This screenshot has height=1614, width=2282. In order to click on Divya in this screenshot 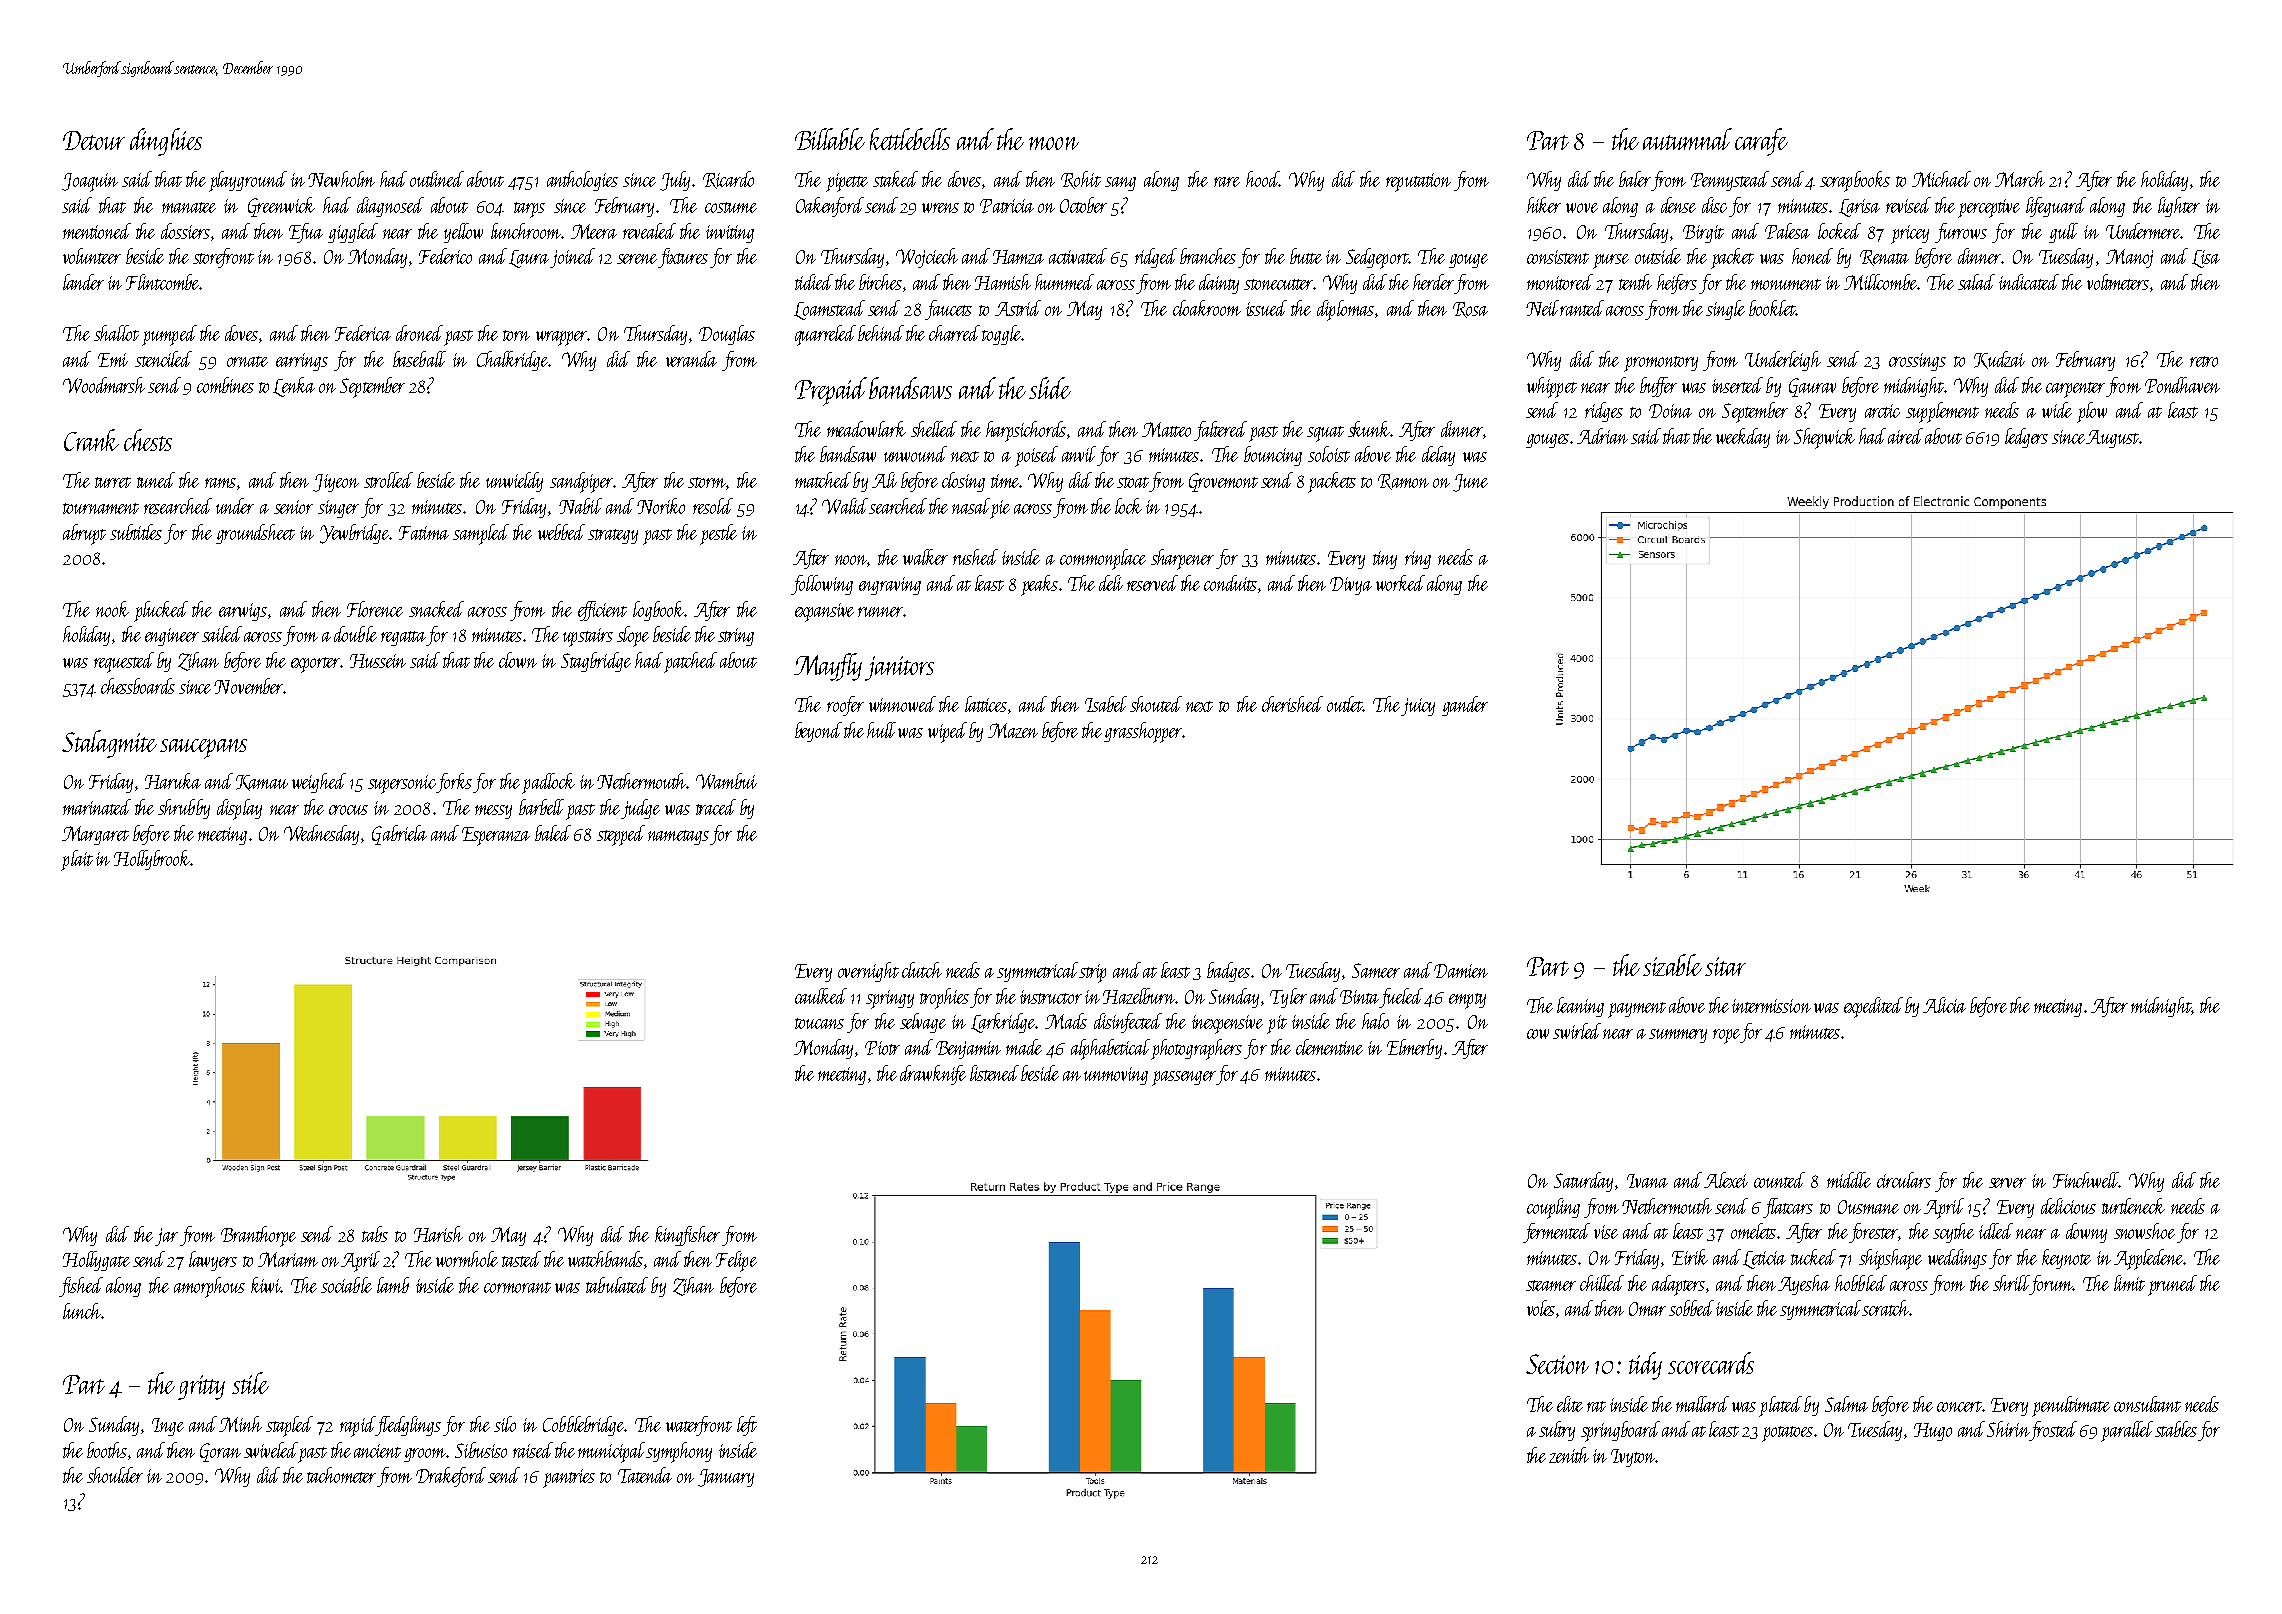, I will do `click(1351, 586)`.
